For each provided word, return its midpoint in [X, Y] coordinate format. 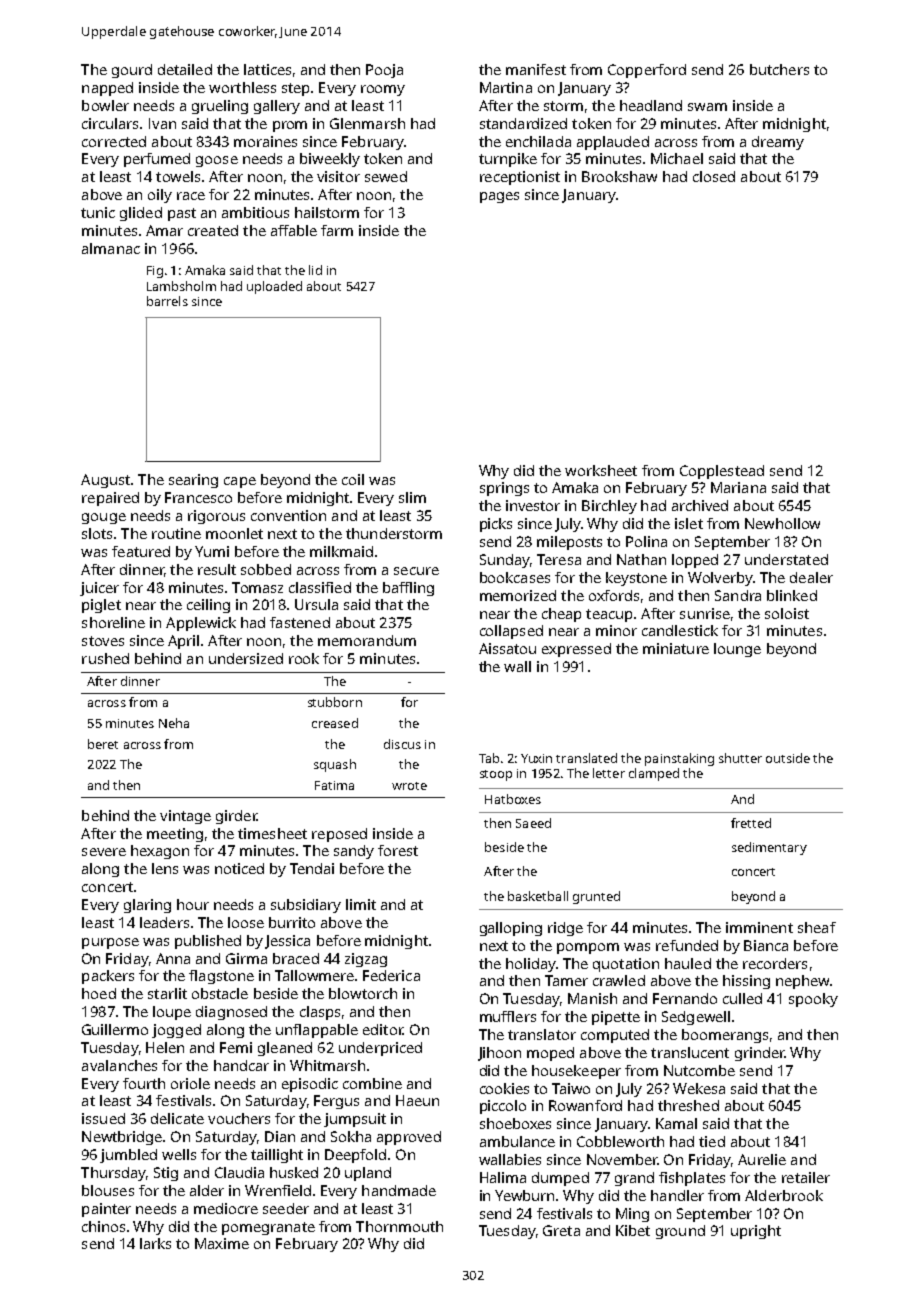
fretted [751, 823]
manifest [536, 69]
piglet [101, 606]
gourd [132, 71]
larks [155, 1243]
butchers [779, 69]
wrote [409, 786]
